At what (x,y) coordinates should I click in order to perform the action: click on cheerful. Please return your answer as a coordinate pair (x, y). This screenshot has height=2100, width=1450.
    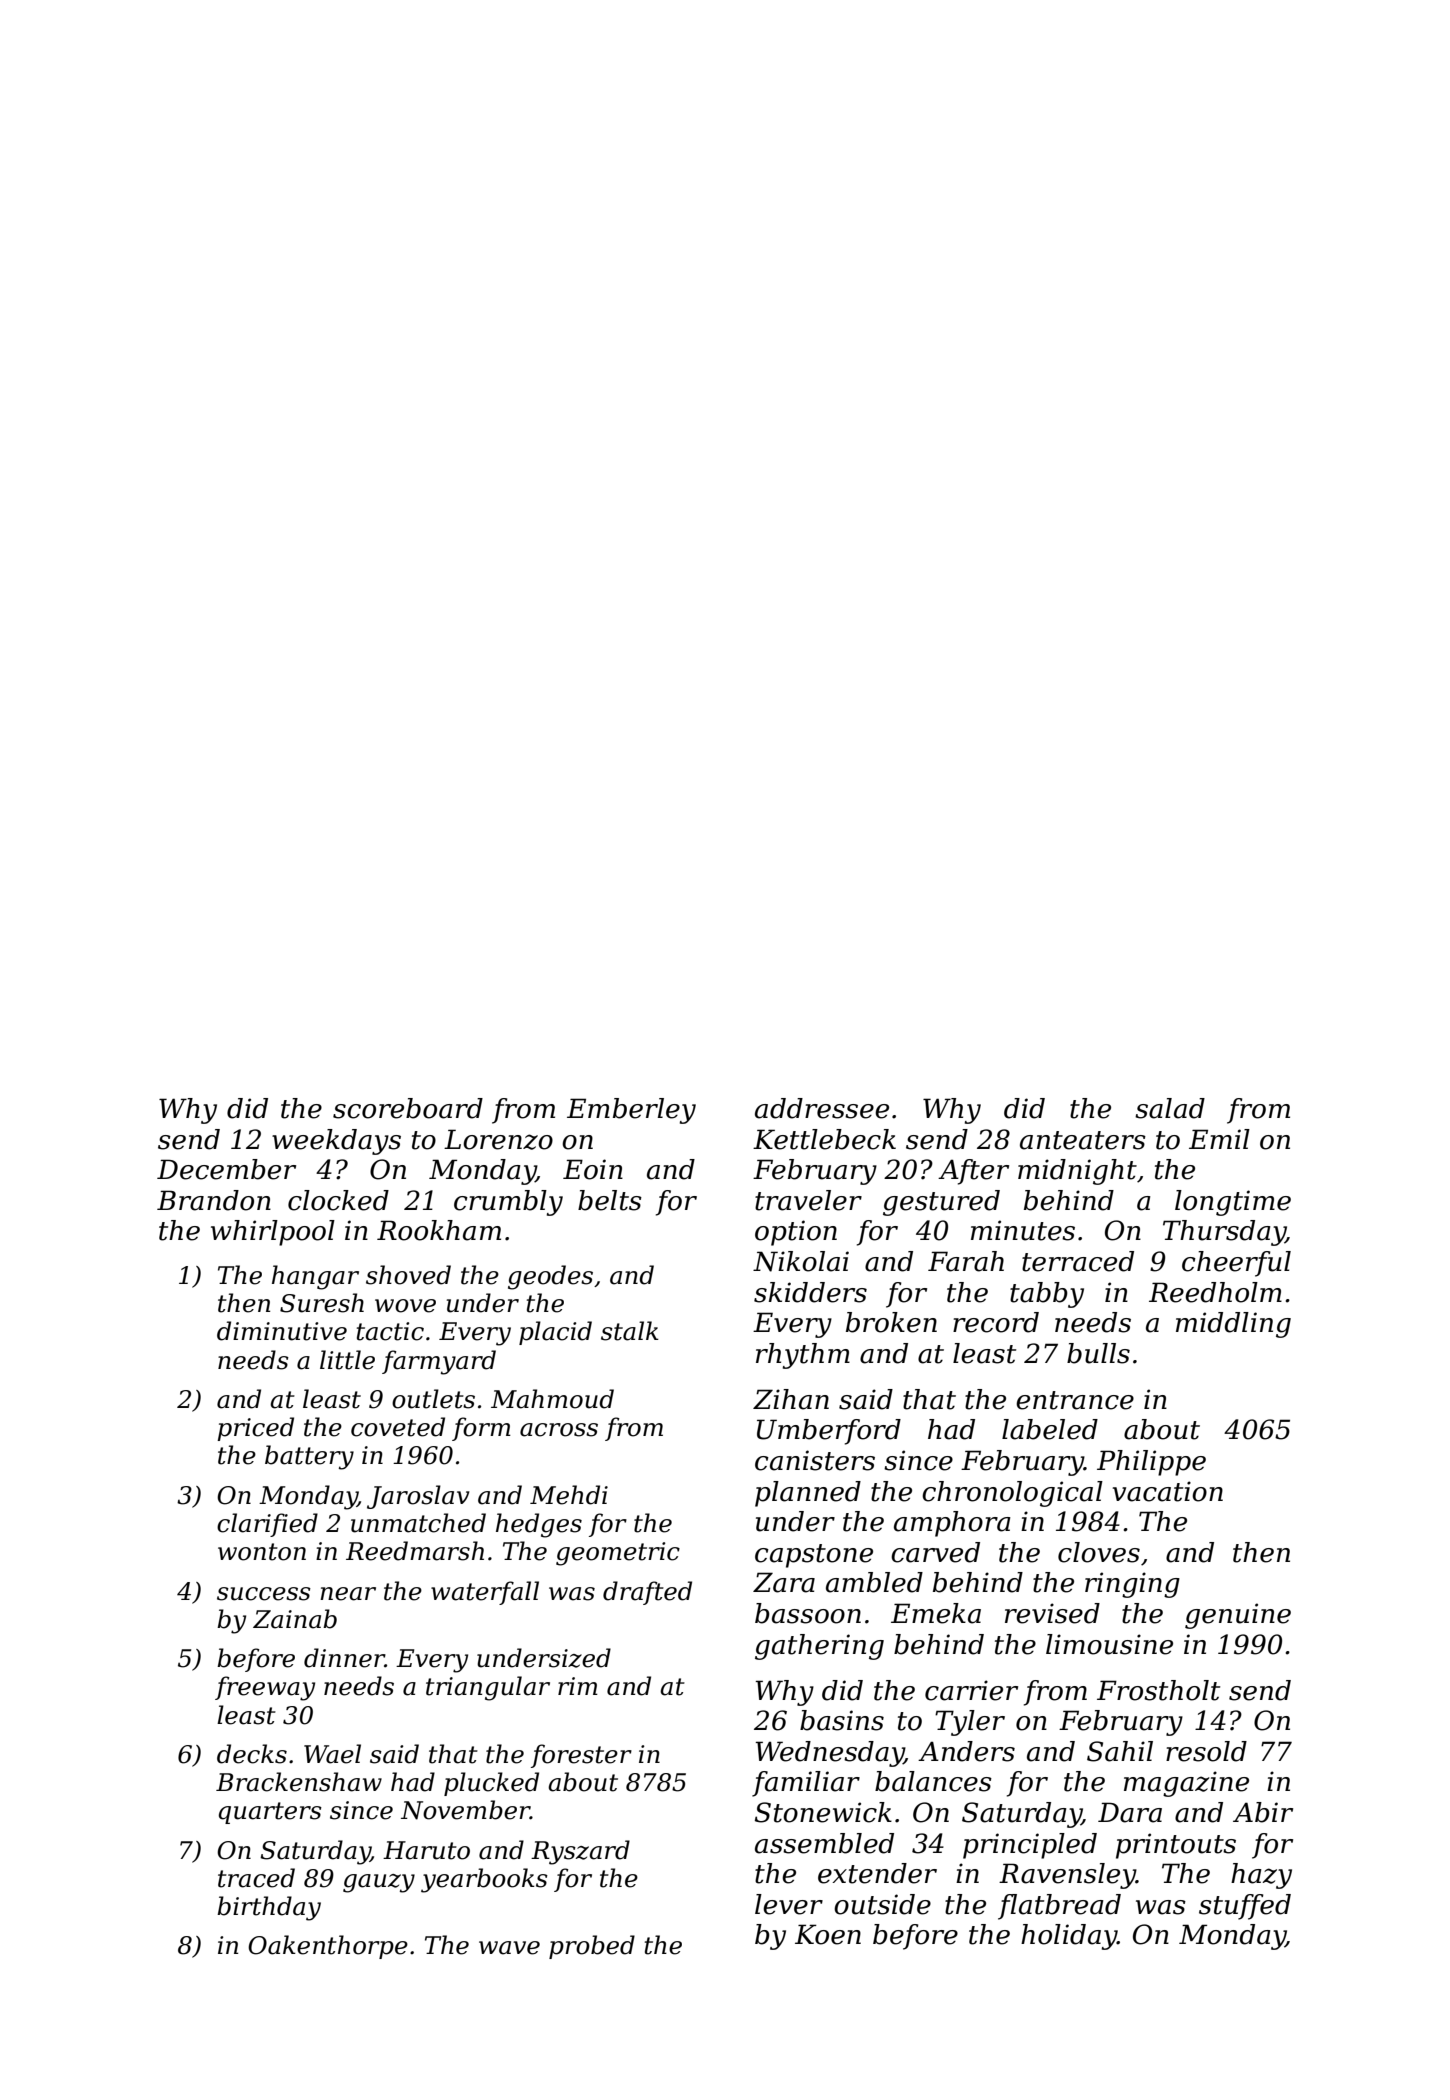
    Looking at the image, I should click on (1236, 1264).
